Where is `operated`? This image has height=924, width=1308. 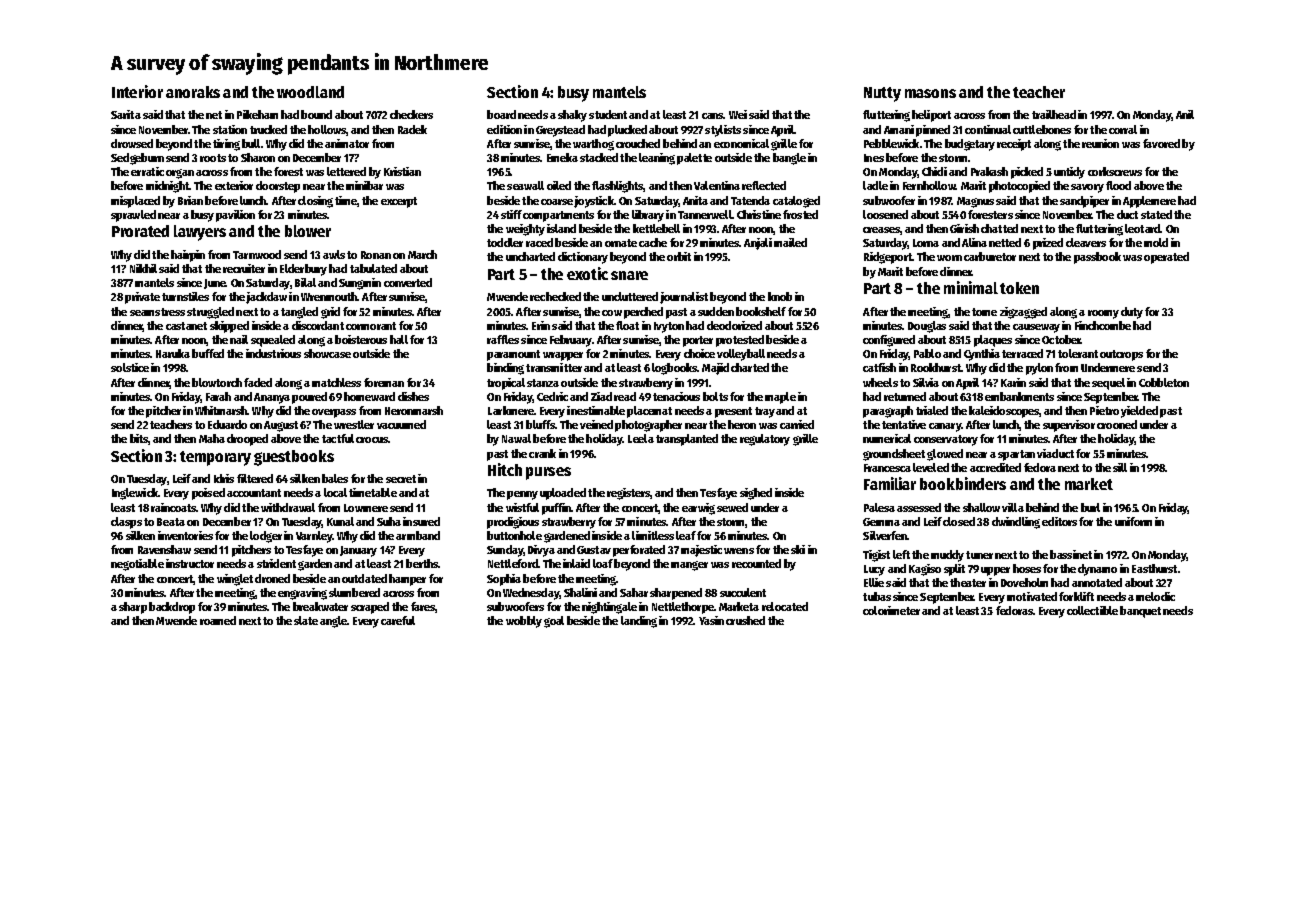
operated is located at coordinates (1166, 258).
